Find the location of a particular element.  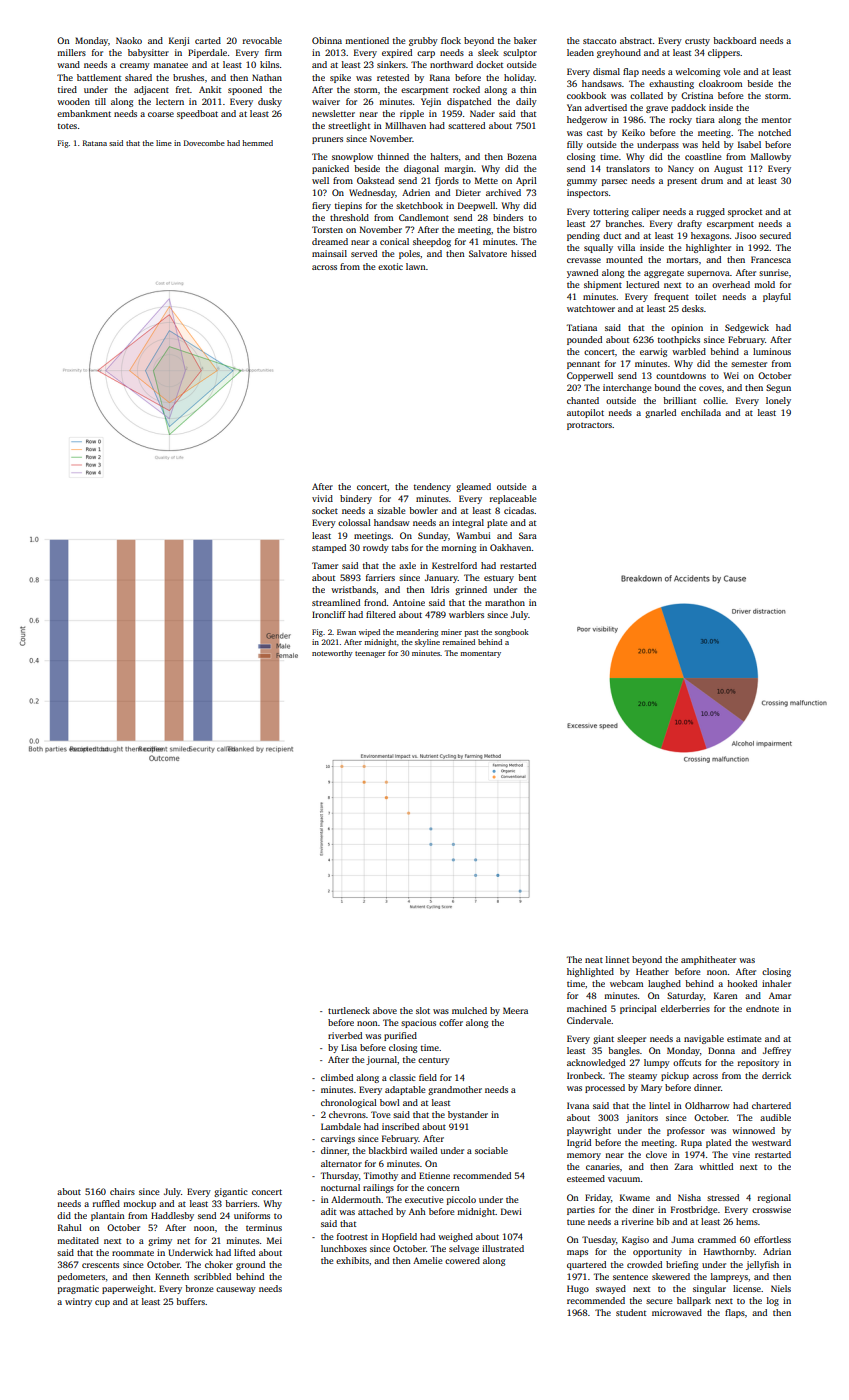

neat is located at coordinates (594, 960).
